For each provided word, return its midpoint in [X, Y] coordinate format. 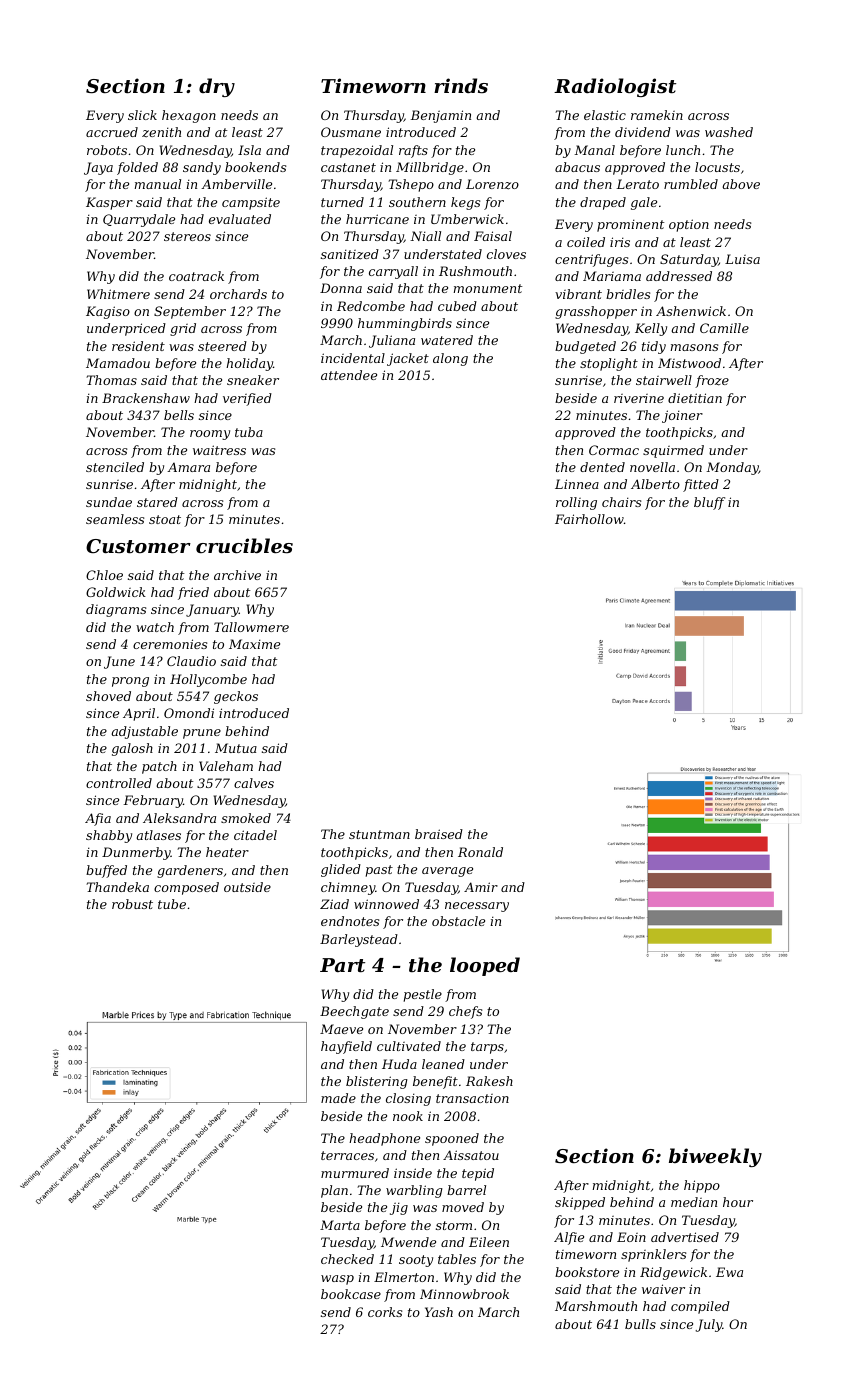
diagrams [116, 610]
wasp [337, 1280]
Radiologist [615, 87]
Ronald [480, 852]
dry [217, 87]
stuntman [379, 834]
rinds [461, 85]
